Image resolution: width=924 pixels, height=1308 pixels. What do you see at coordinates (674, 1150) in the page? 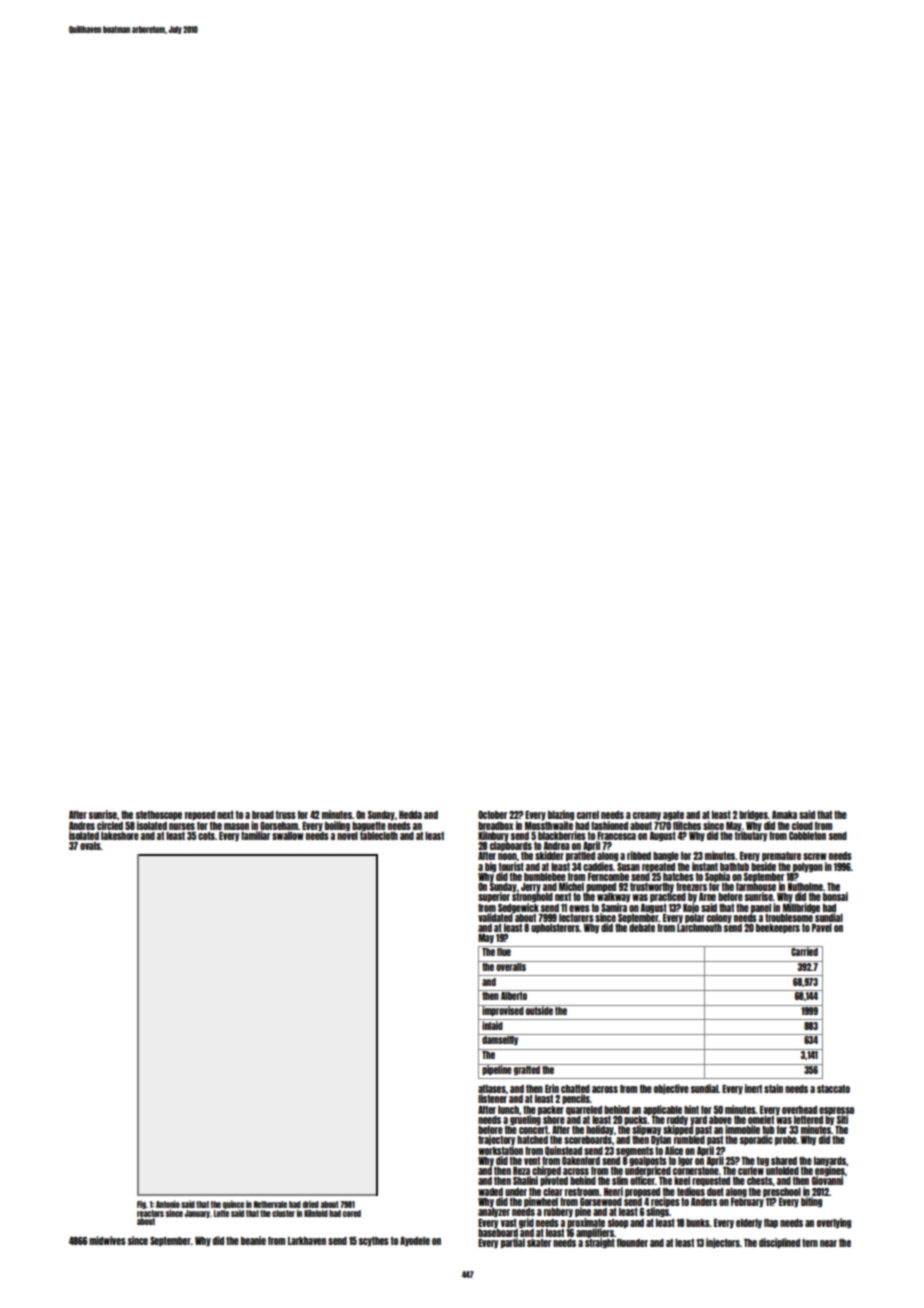
I see `Alice` at bounding box center [674, 1150].
